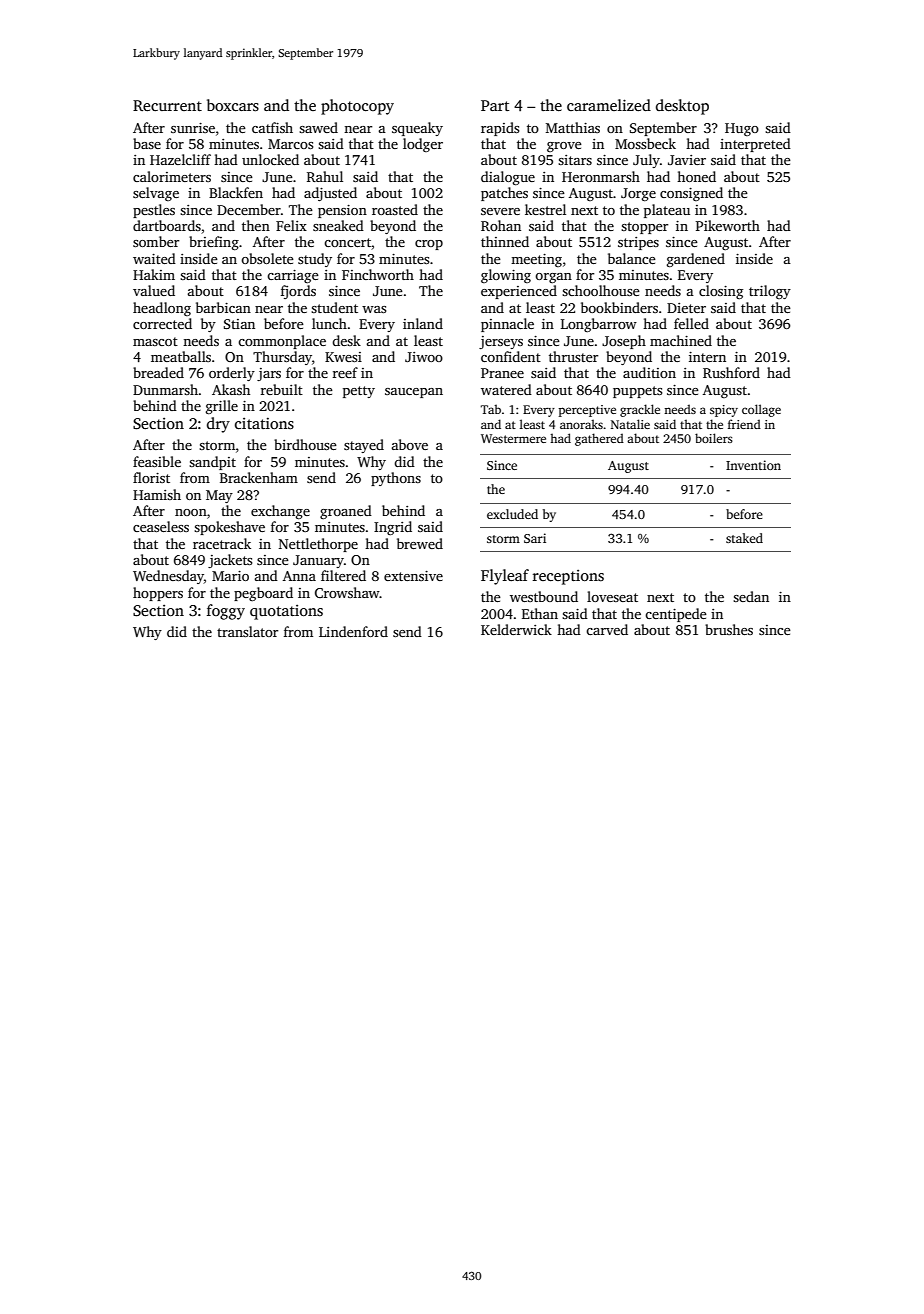 This document has width=924, height=1314. Describe the element at coordinates (162, 309) in the document. I see `headlong` at that location.
